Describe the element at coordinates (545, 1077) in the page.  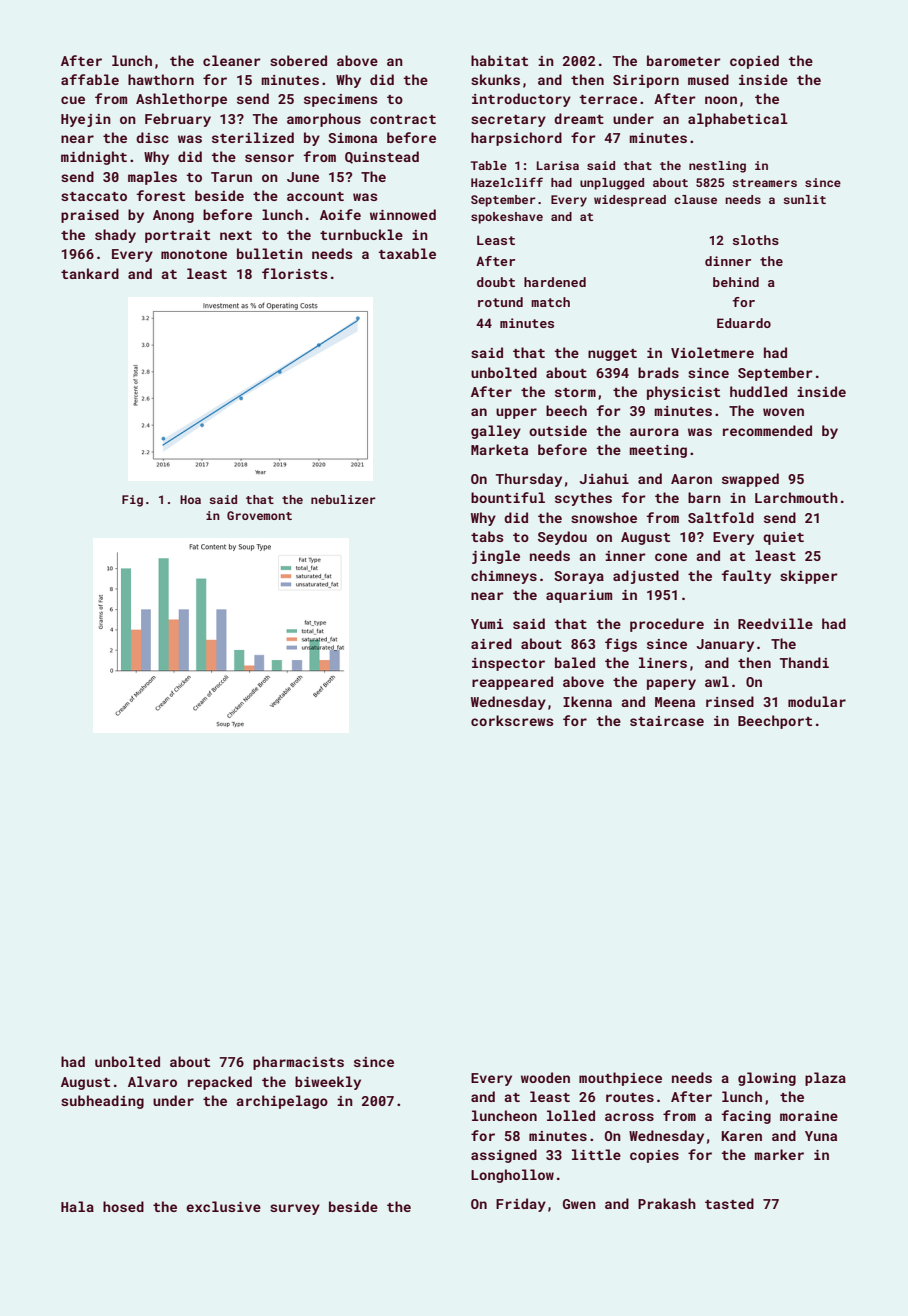
I see `wooden` at that location.
